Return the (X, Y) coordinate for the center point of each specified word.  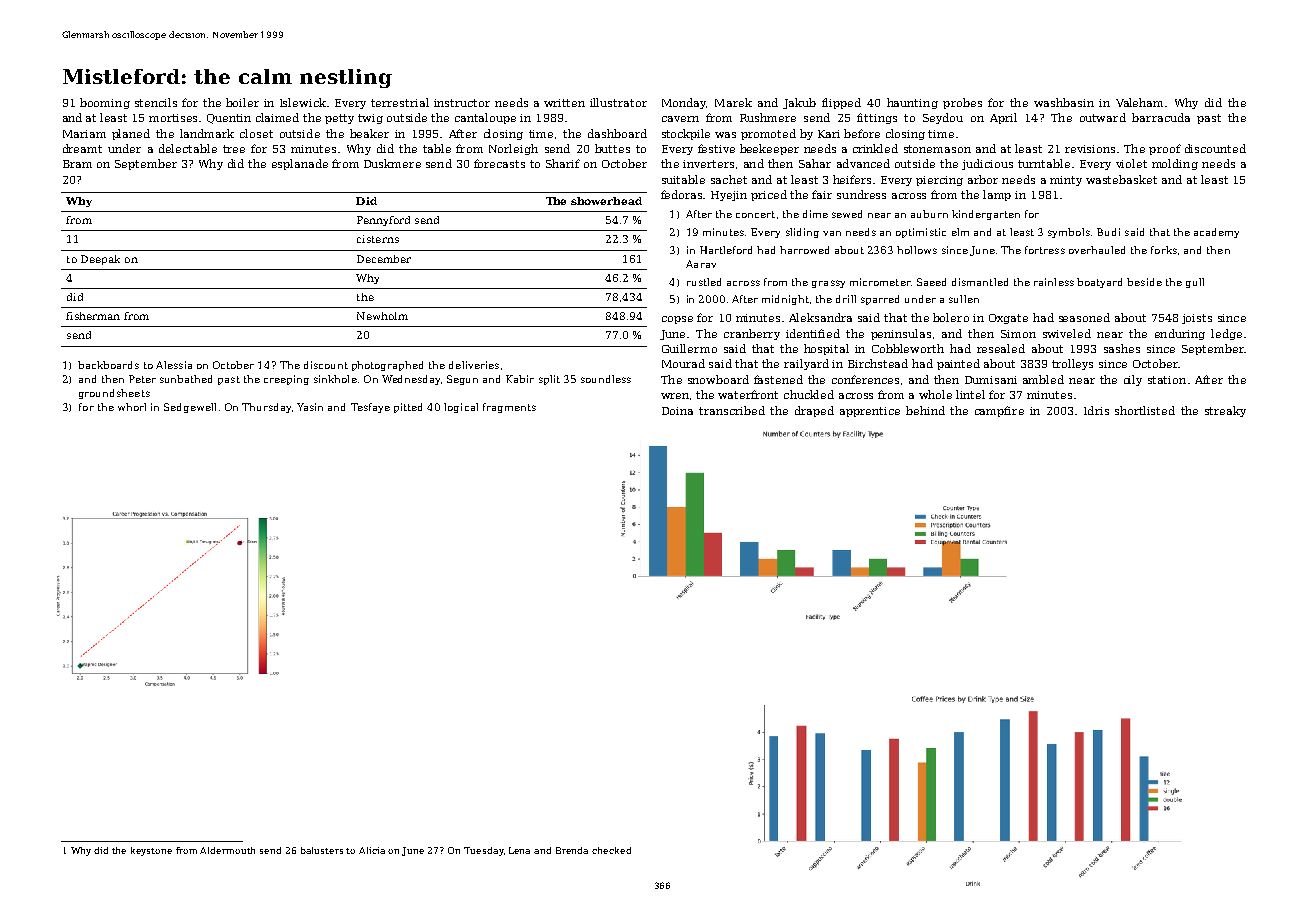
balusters (322, 850)
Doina (677, 411)
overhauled (1097, 250)
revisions (1090, 149)
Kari (829, 134)
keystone (151, 851)
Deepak (100, 260)
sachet (729, 179)
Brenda (572, 850)
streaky (1225, 411)
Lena (519, 850)
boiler (242, 102)
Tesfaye (370, 408)
